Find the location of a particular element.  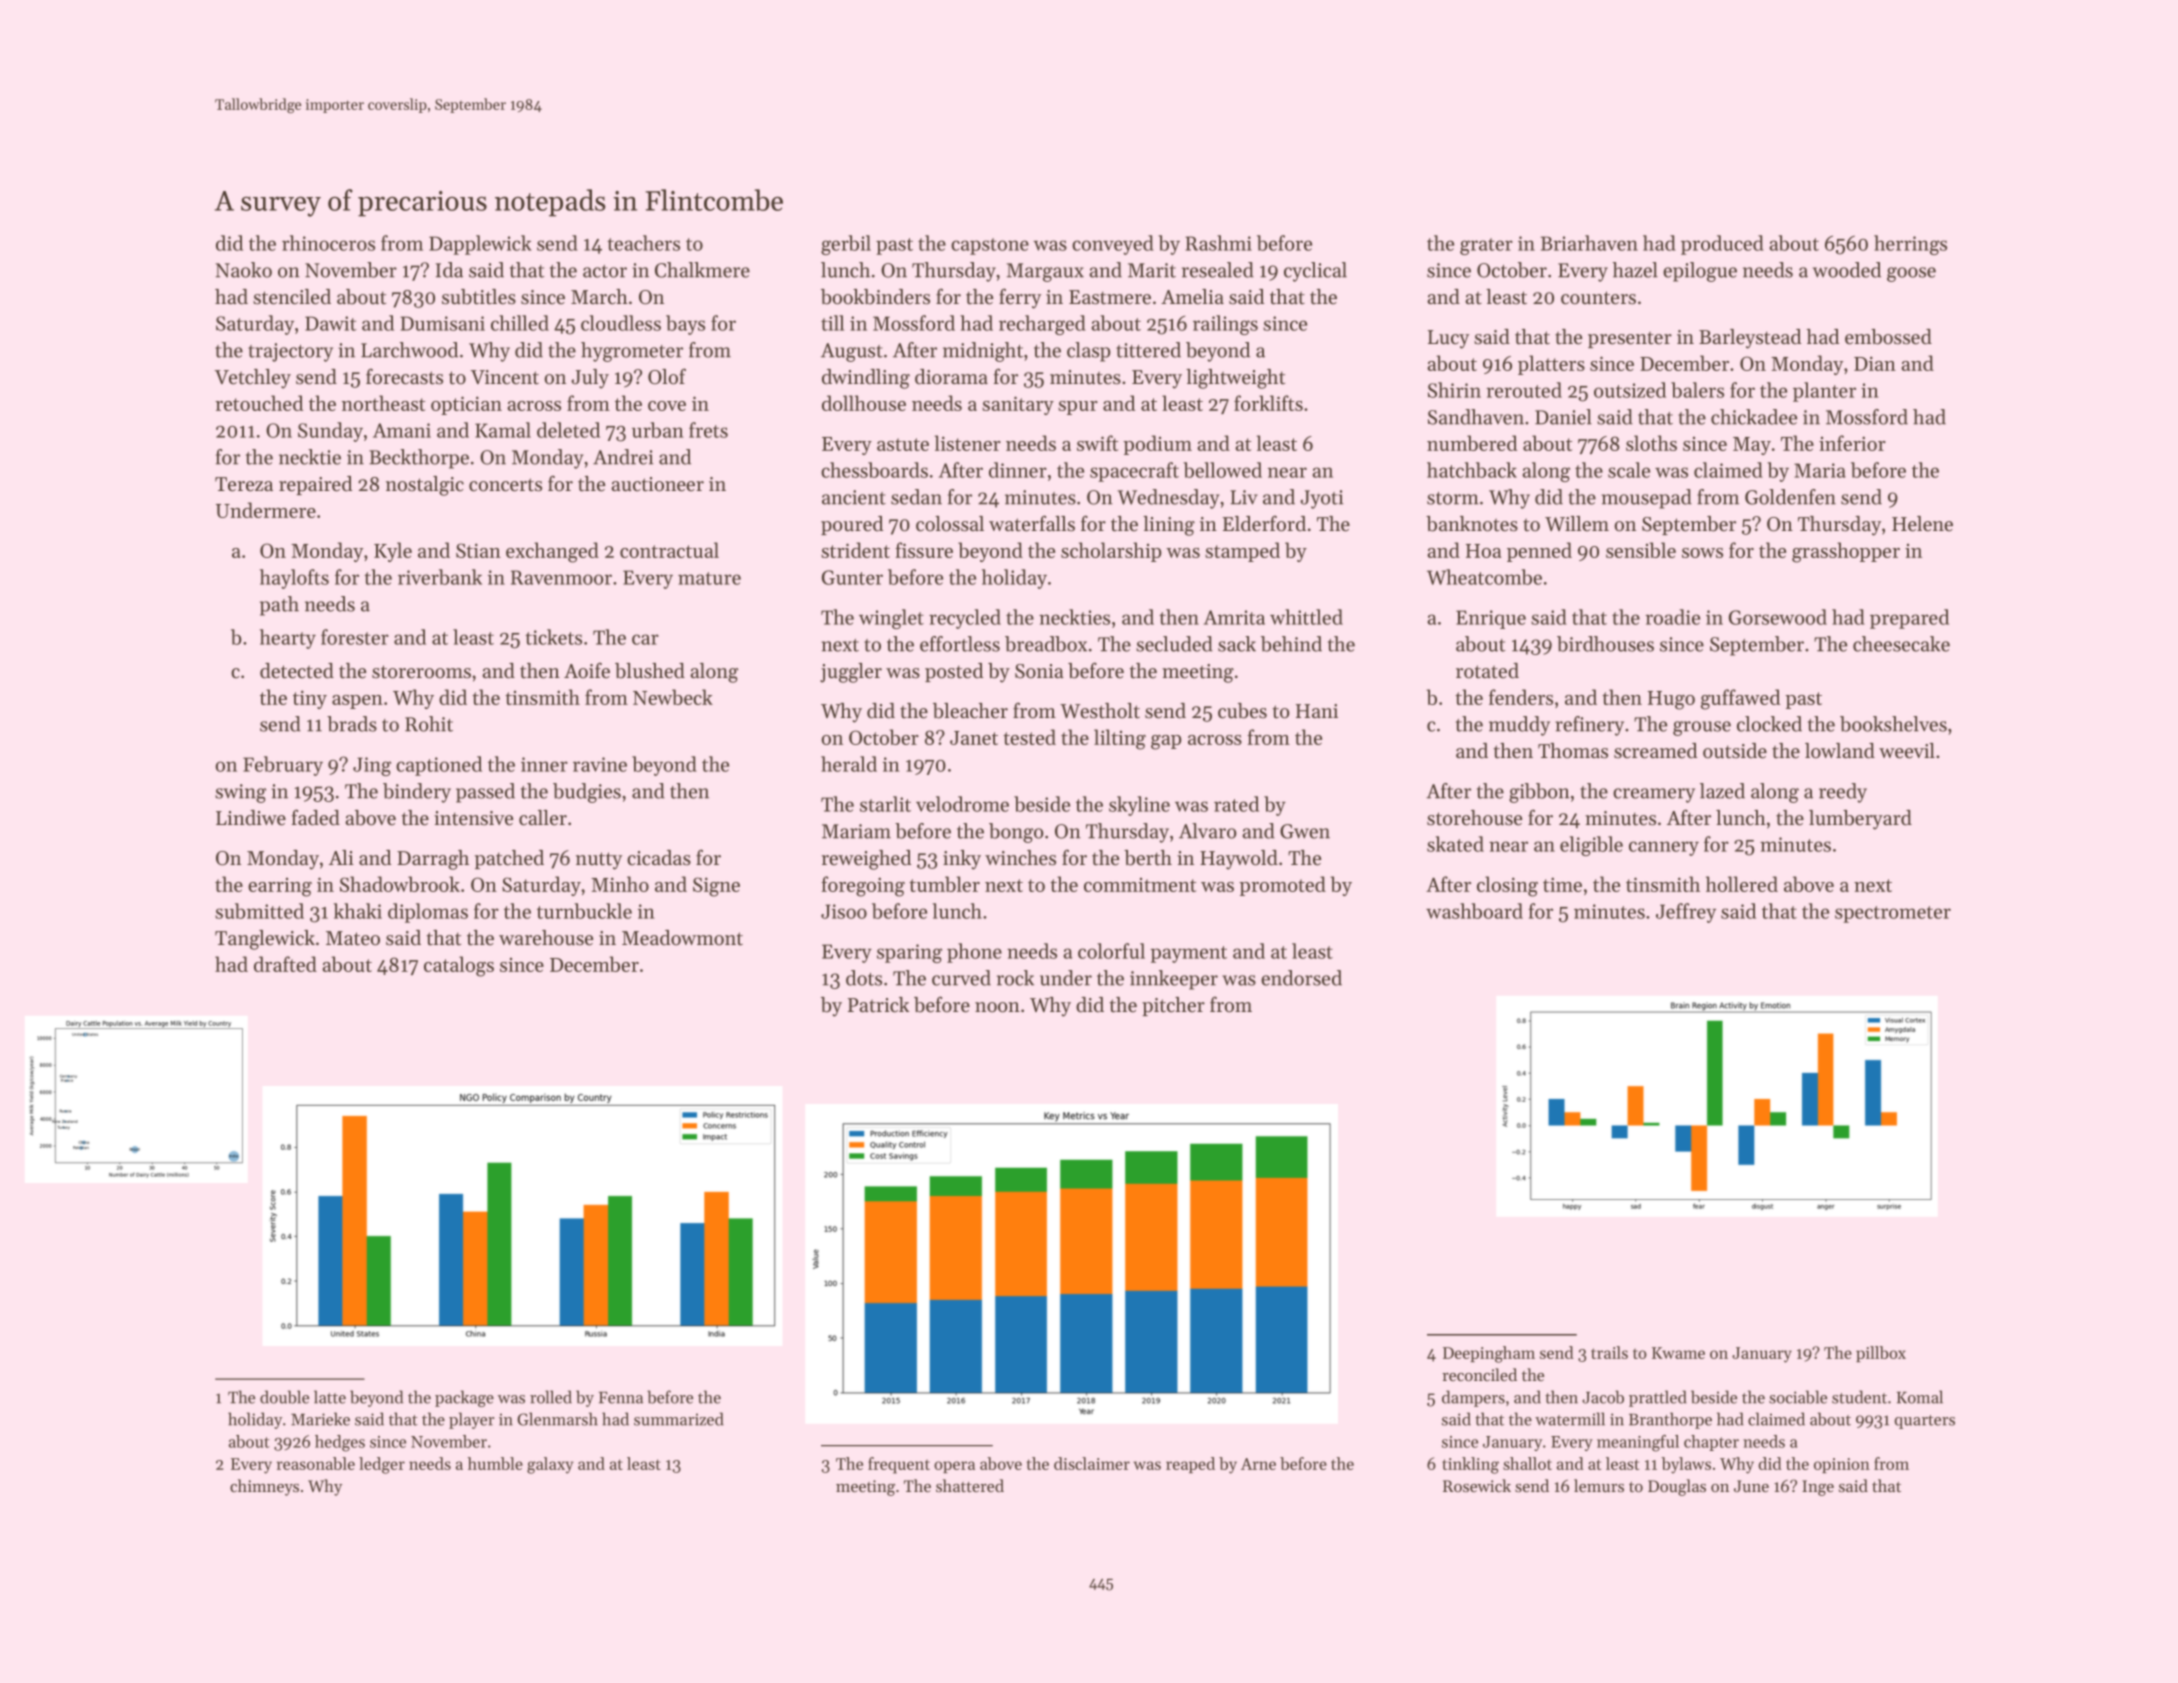

galaxy is located at coordinates (550, 1465).
